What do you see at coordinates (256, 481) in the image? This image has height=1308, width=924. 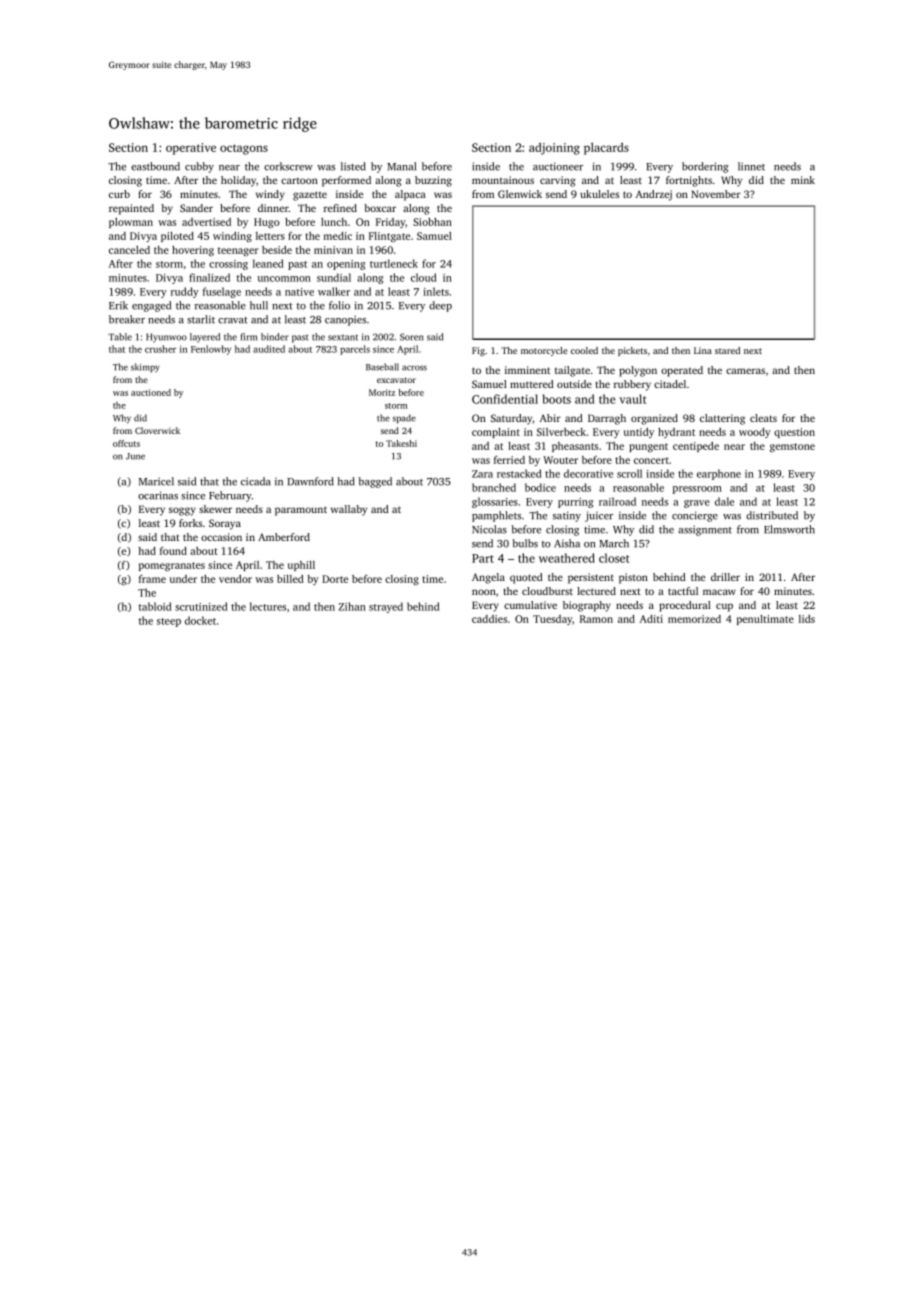 I see `cicada` at bounding box center [256, 481].
